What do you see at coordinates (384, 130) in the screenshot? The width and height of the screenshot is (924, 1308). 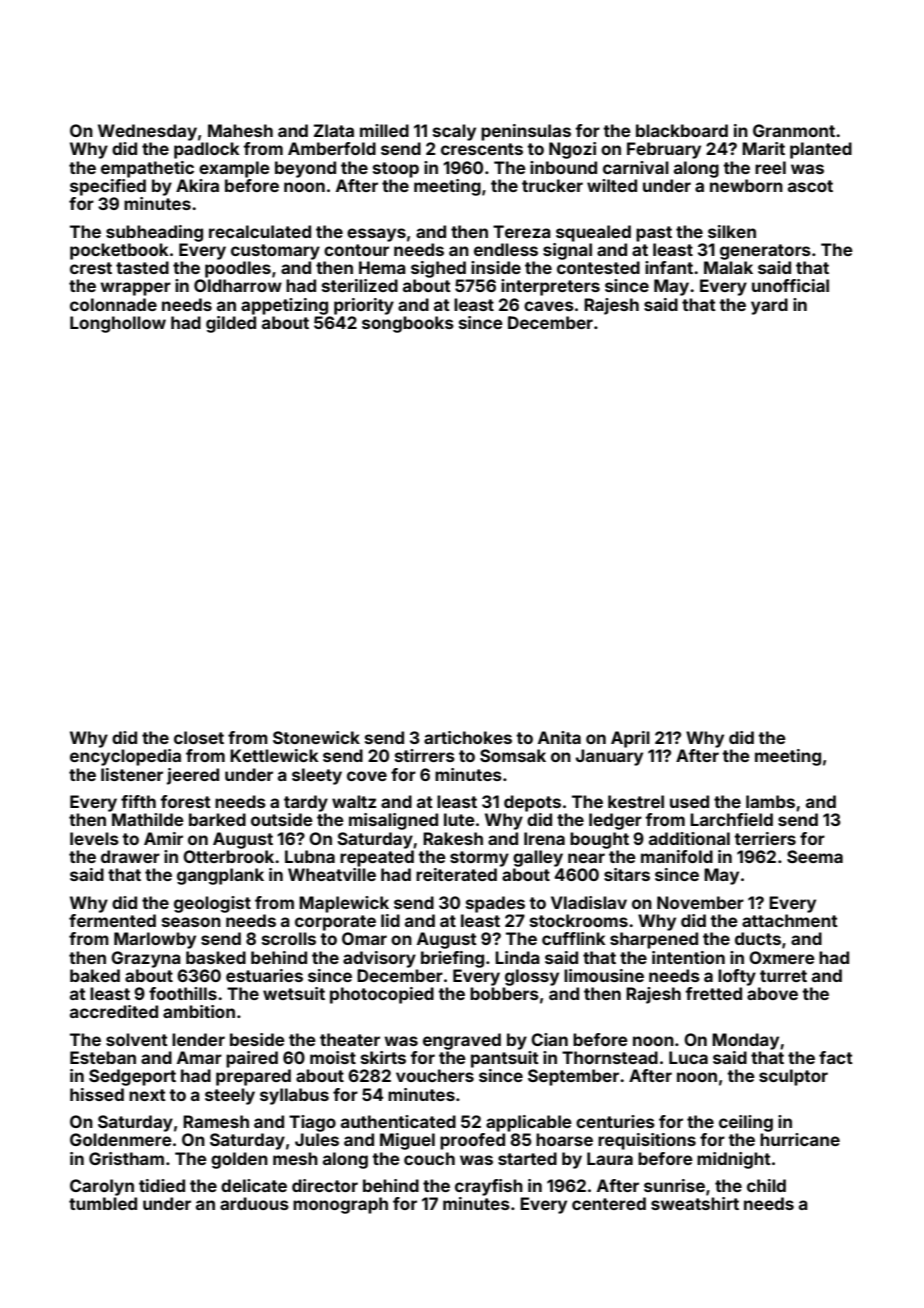 I see `milled` at bounding box center [384, 130].
